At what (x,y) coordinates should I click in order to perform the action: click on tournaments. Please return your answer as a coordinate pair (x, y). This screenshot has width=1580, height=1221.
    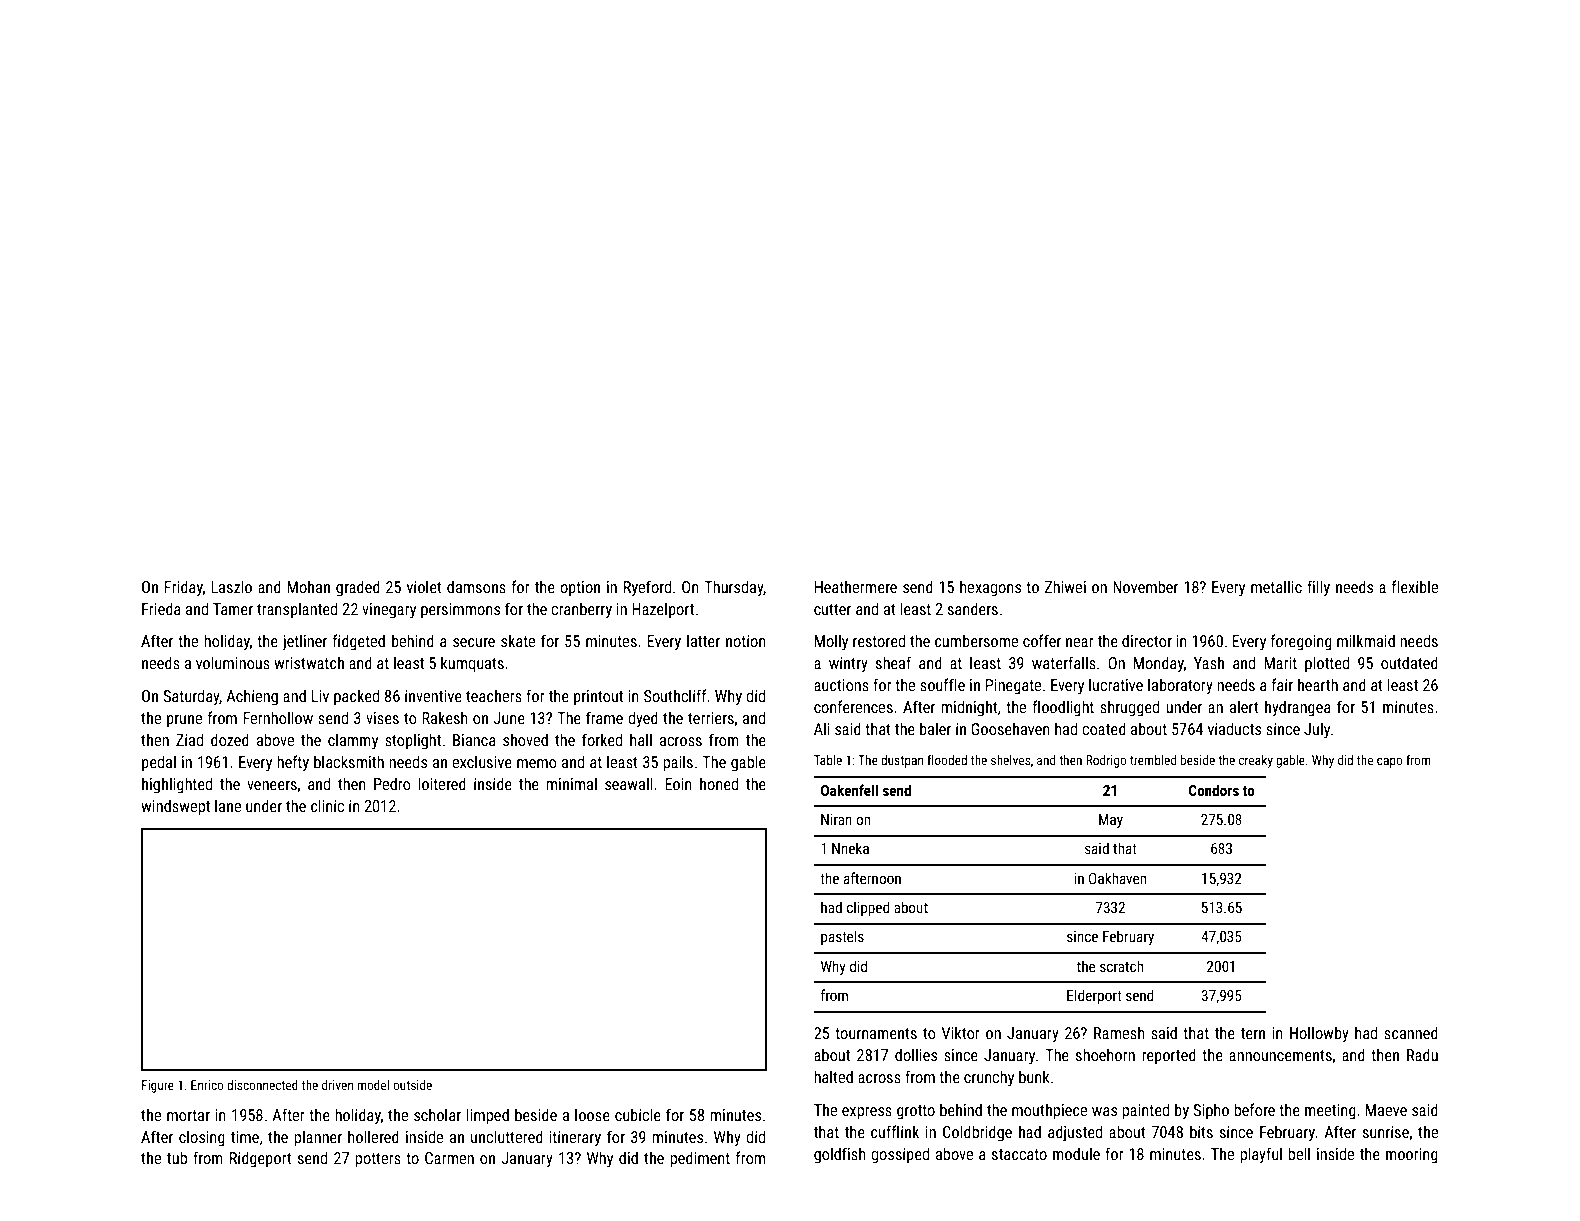
    Looking at the image, I should click on (876, 1033).
